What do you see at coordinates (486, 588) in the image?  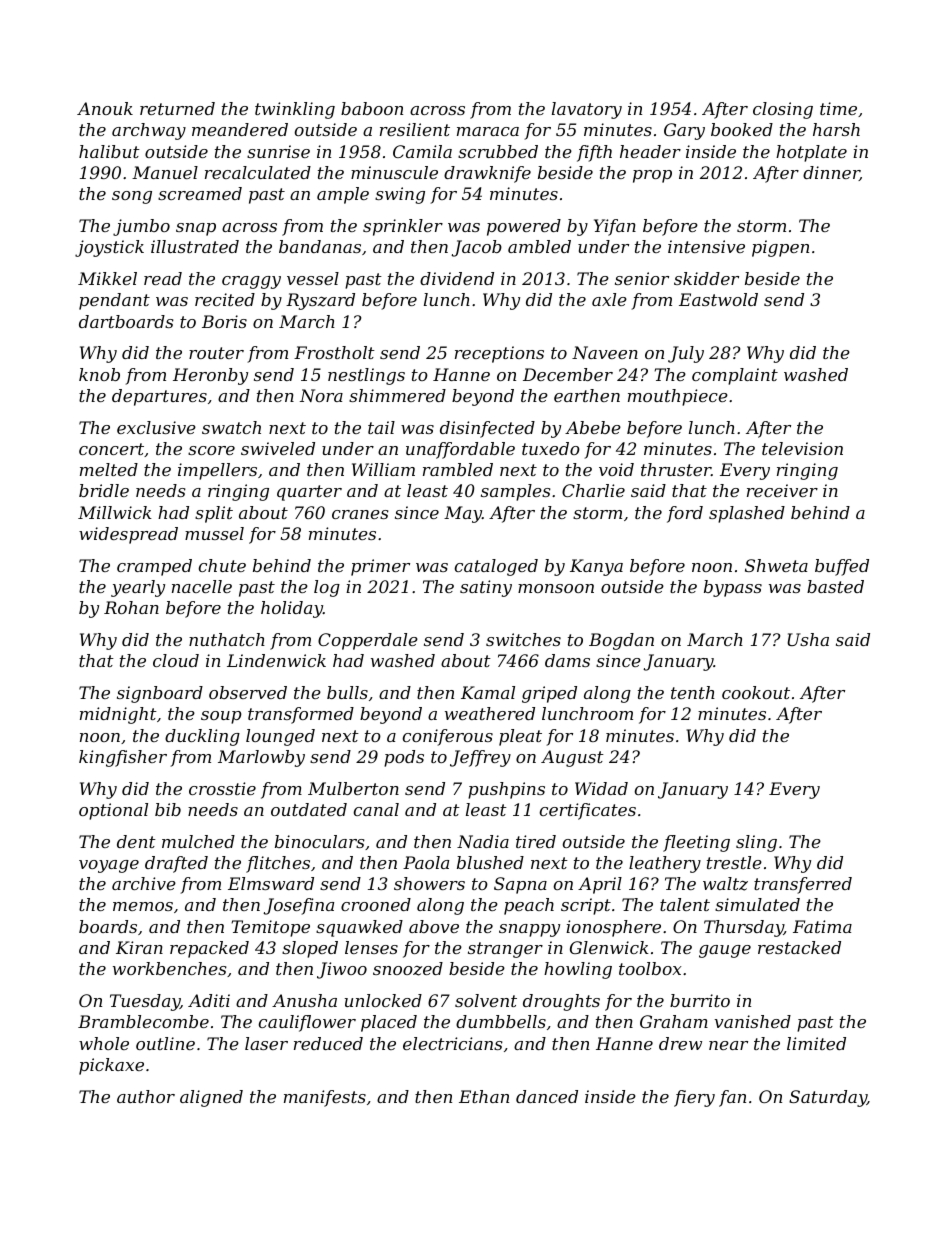 I see `satiny` at bounding box center [486, 588].
